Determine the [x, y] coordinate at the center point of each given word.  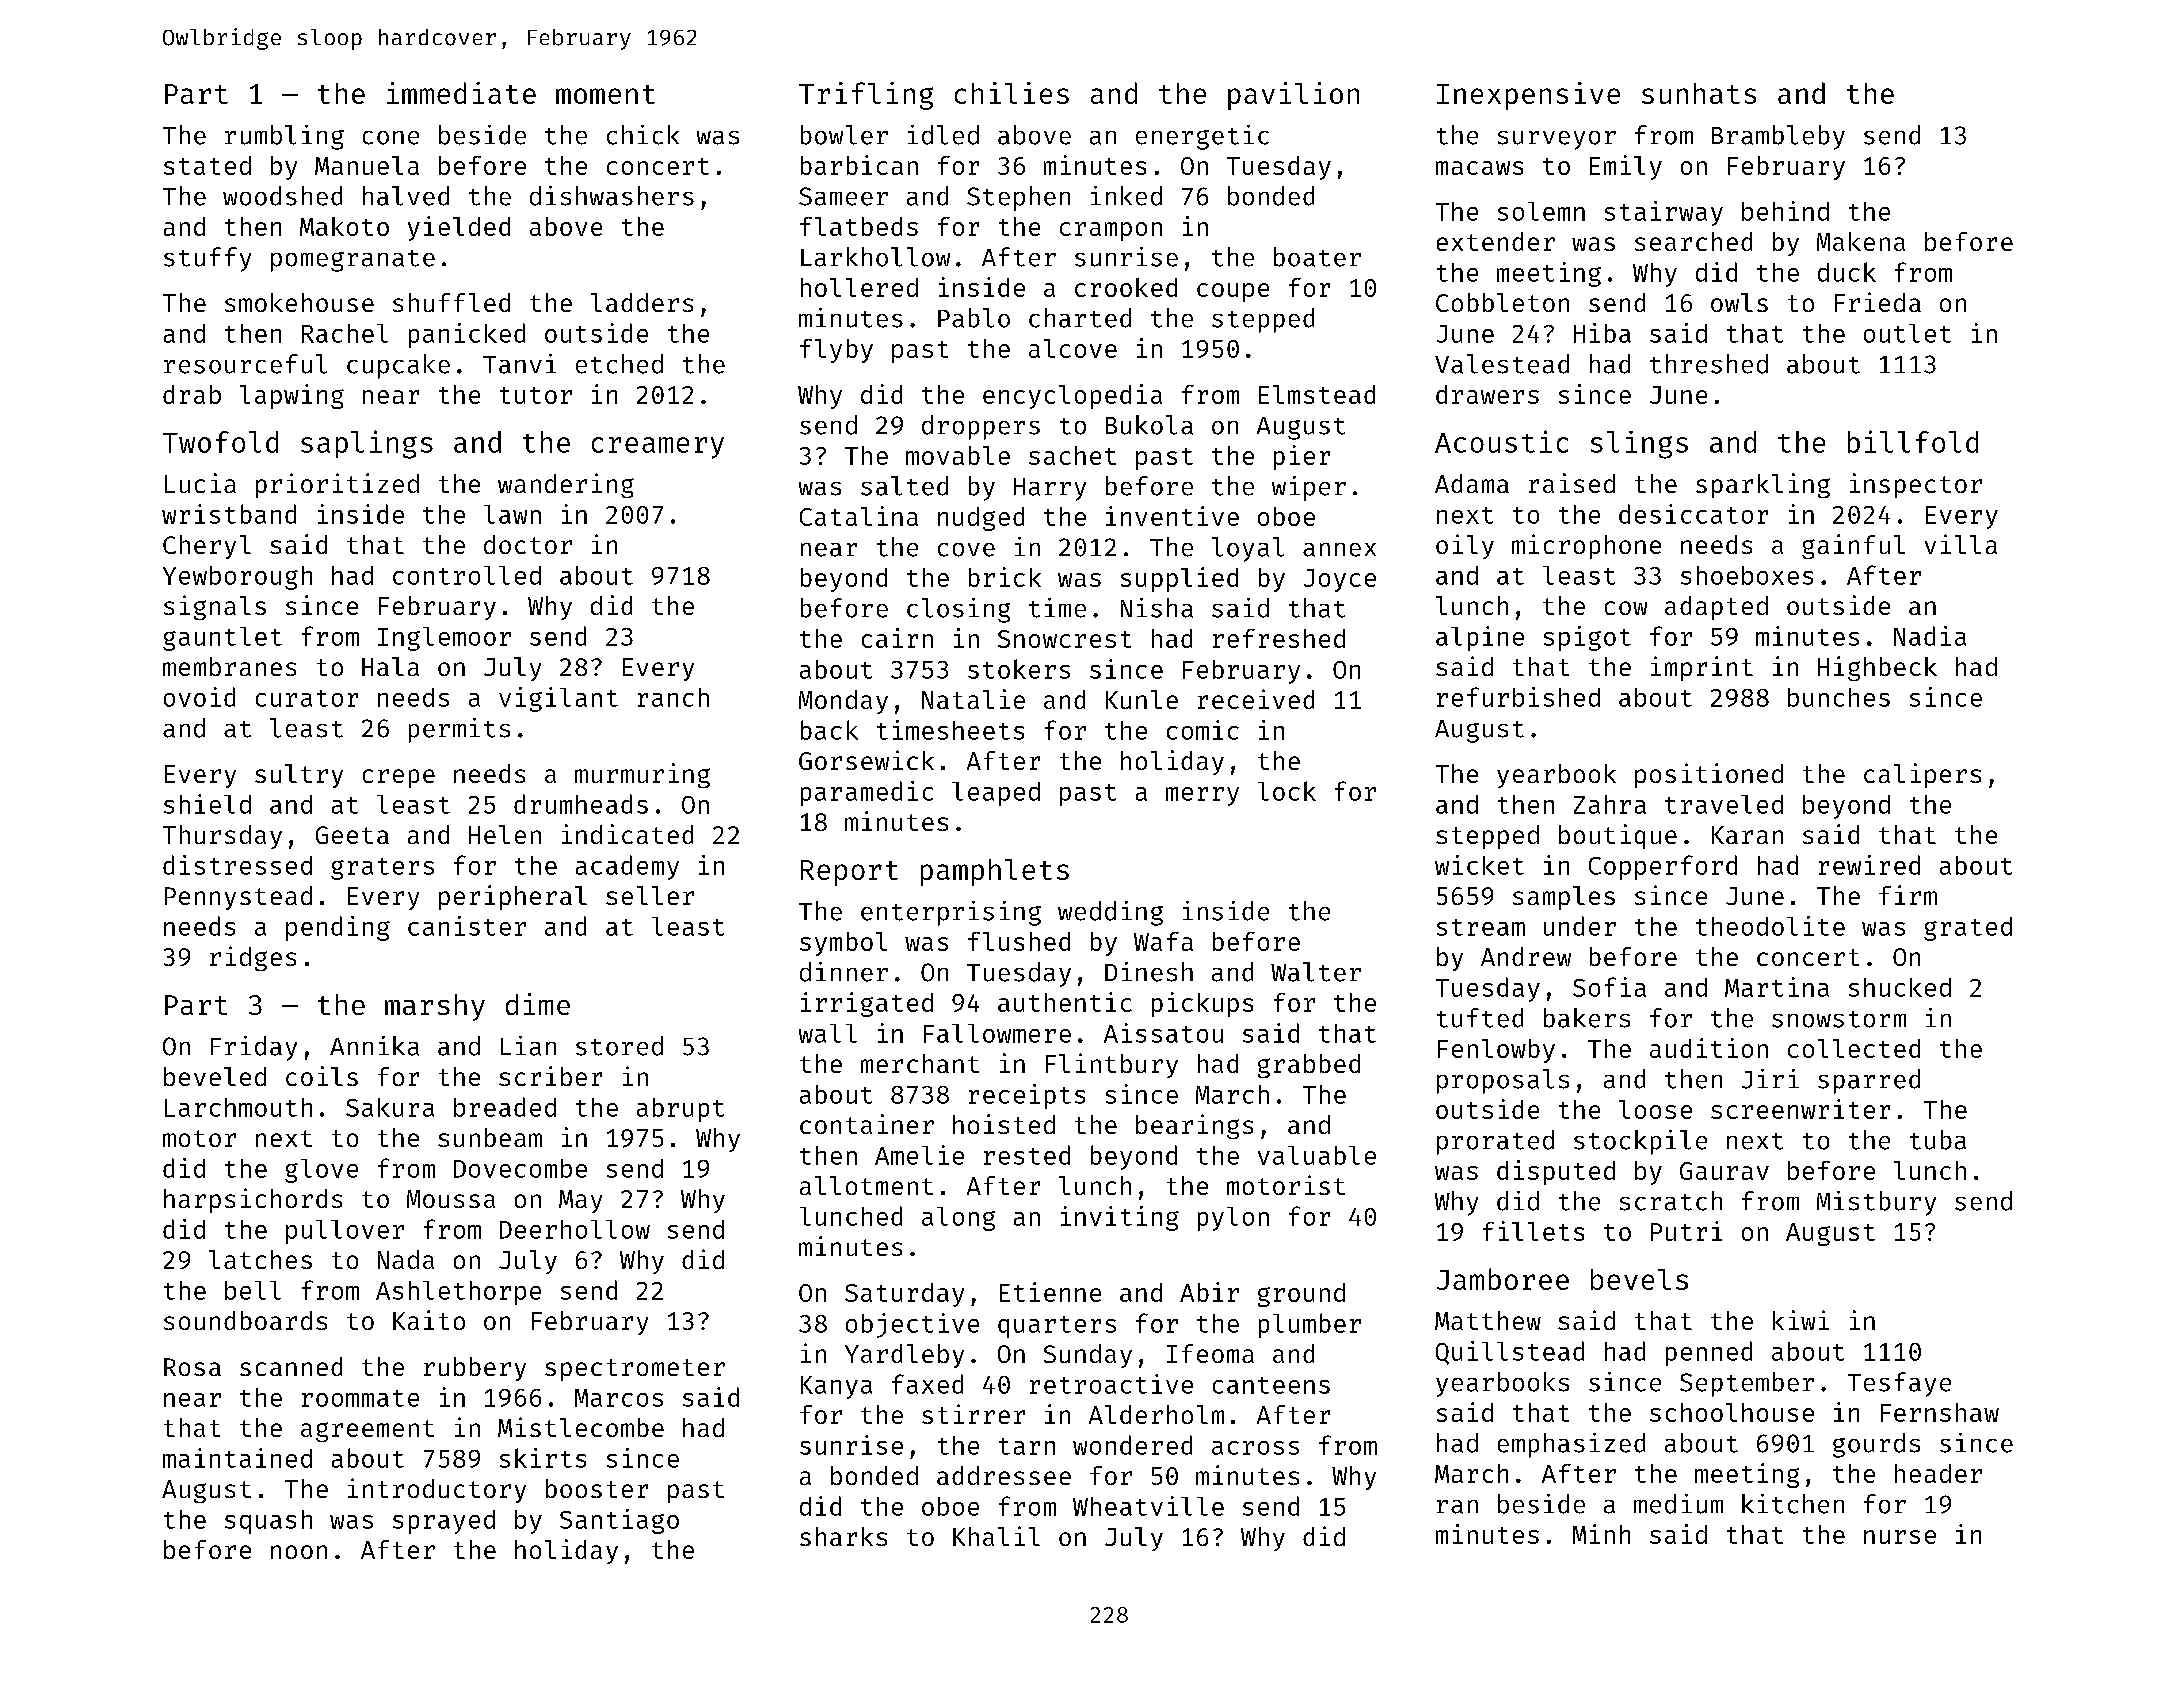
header [1938, 1473]
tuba [1938, 1140]
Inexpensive [1528, 96]
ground [1301, 1295]
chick [643, 135]
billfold [1913, 441]
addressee [1004, 1475]
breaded [505, 1107]
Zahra [1610, 804]
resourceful [245, 364]
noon [299, 1552]
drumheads [581, 804]
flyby [836, 351]
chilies [1012, 93]
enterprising [951, 913]
